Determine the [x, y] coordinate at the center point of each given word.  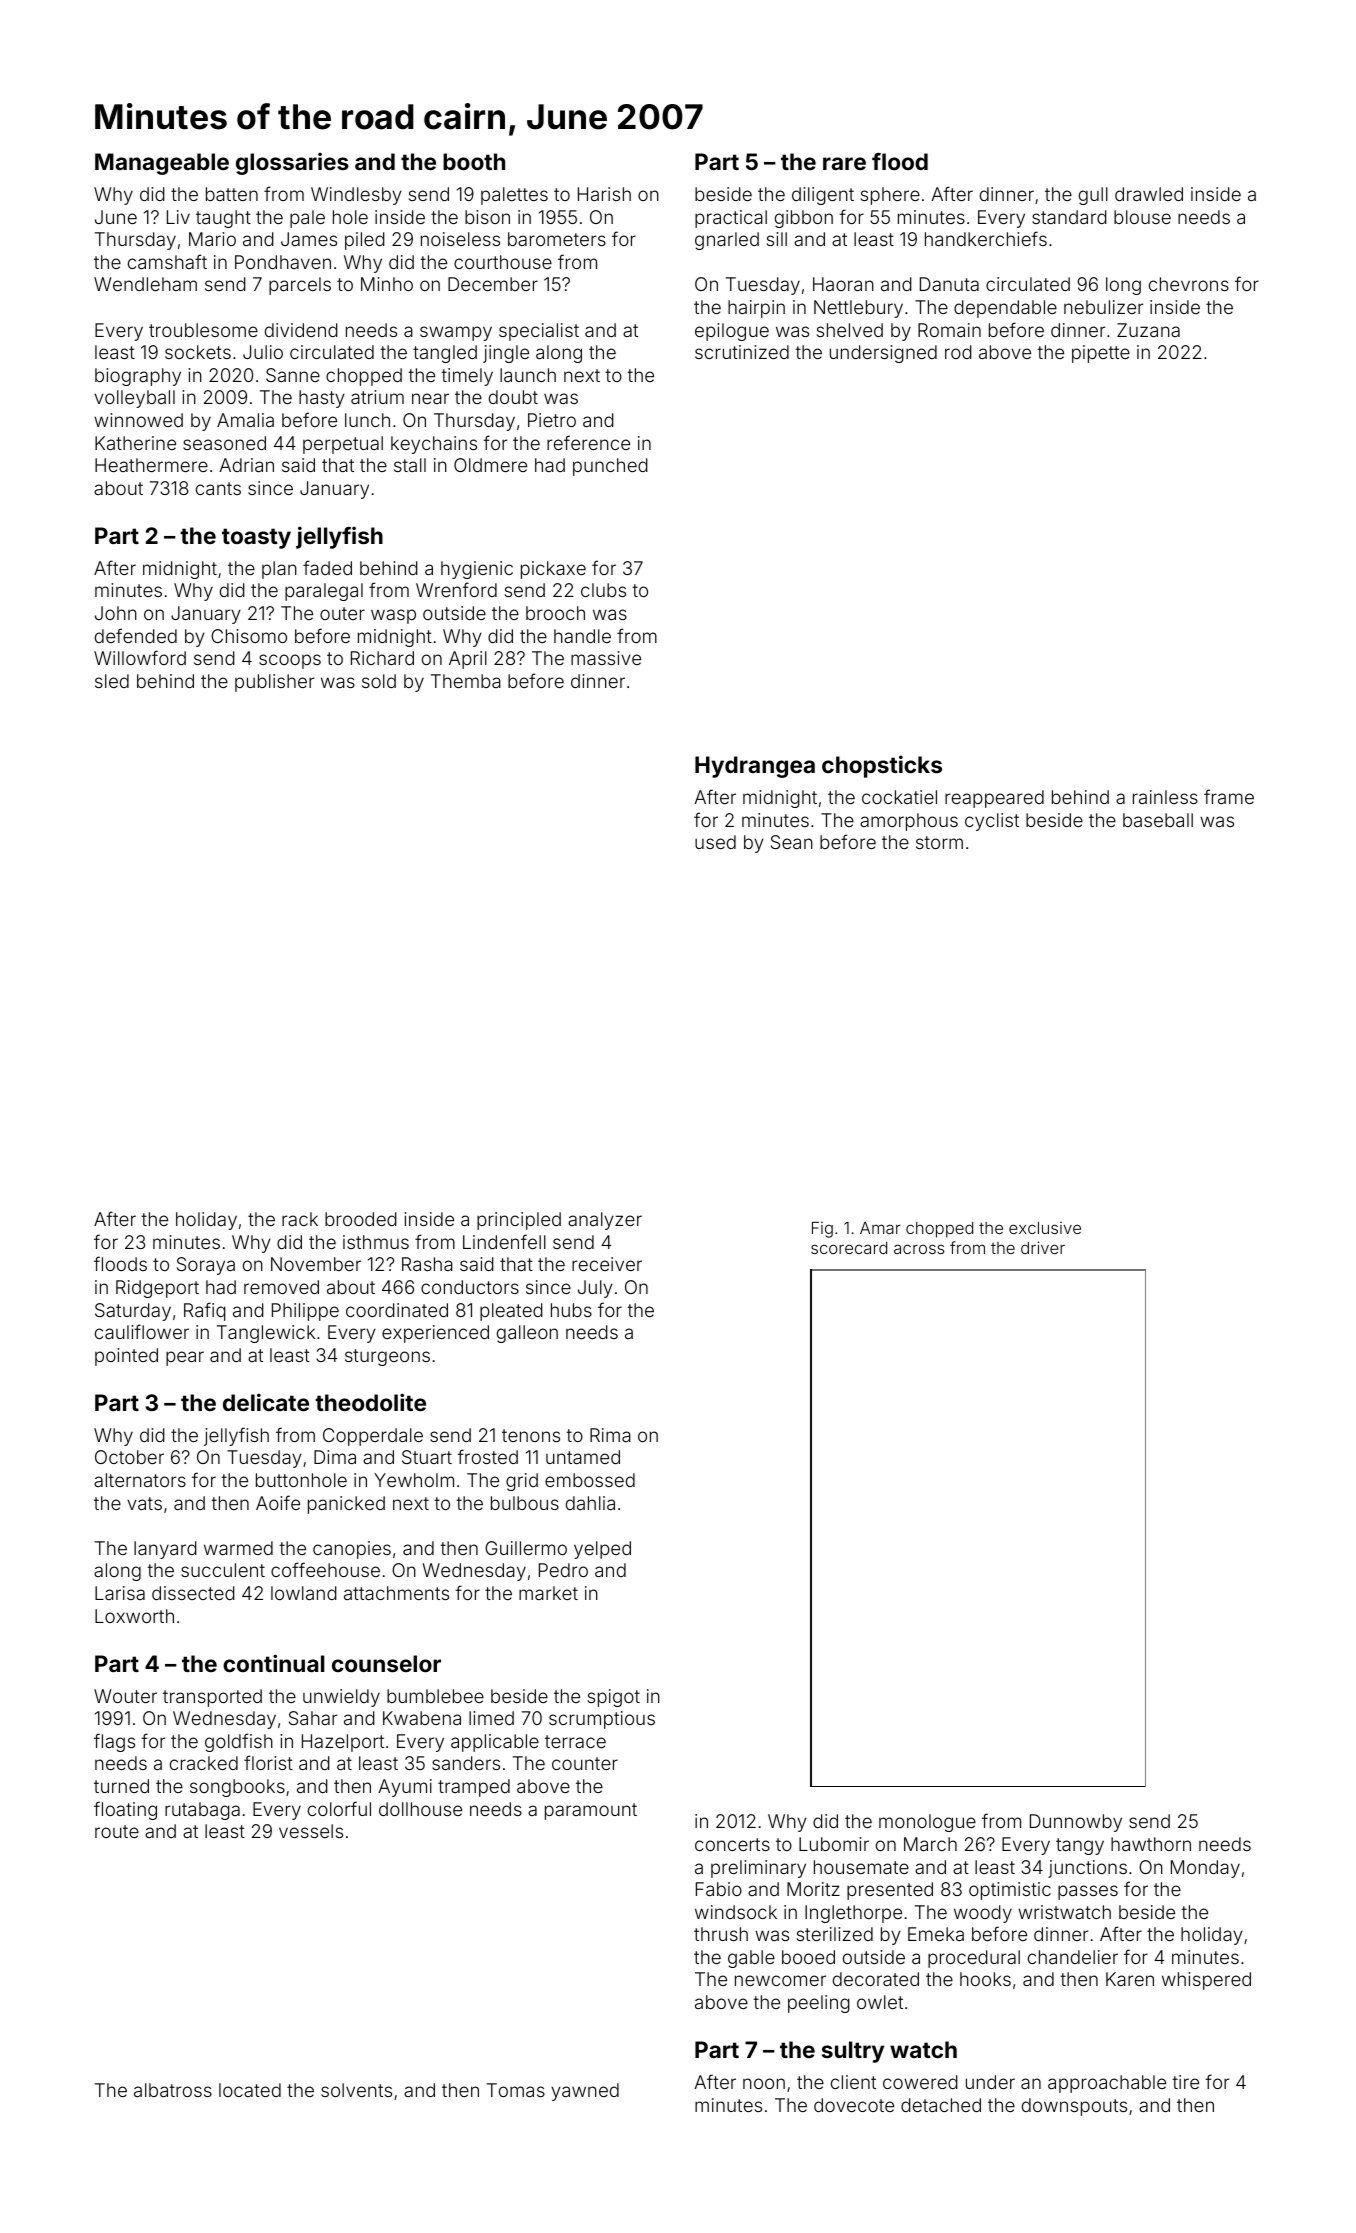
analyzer [605, 1221]
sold [379, 681]
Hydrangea [755, 767]
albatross [173, 2090]
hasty [322, 399]
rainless [1165, 797]
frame [1229, 796]
